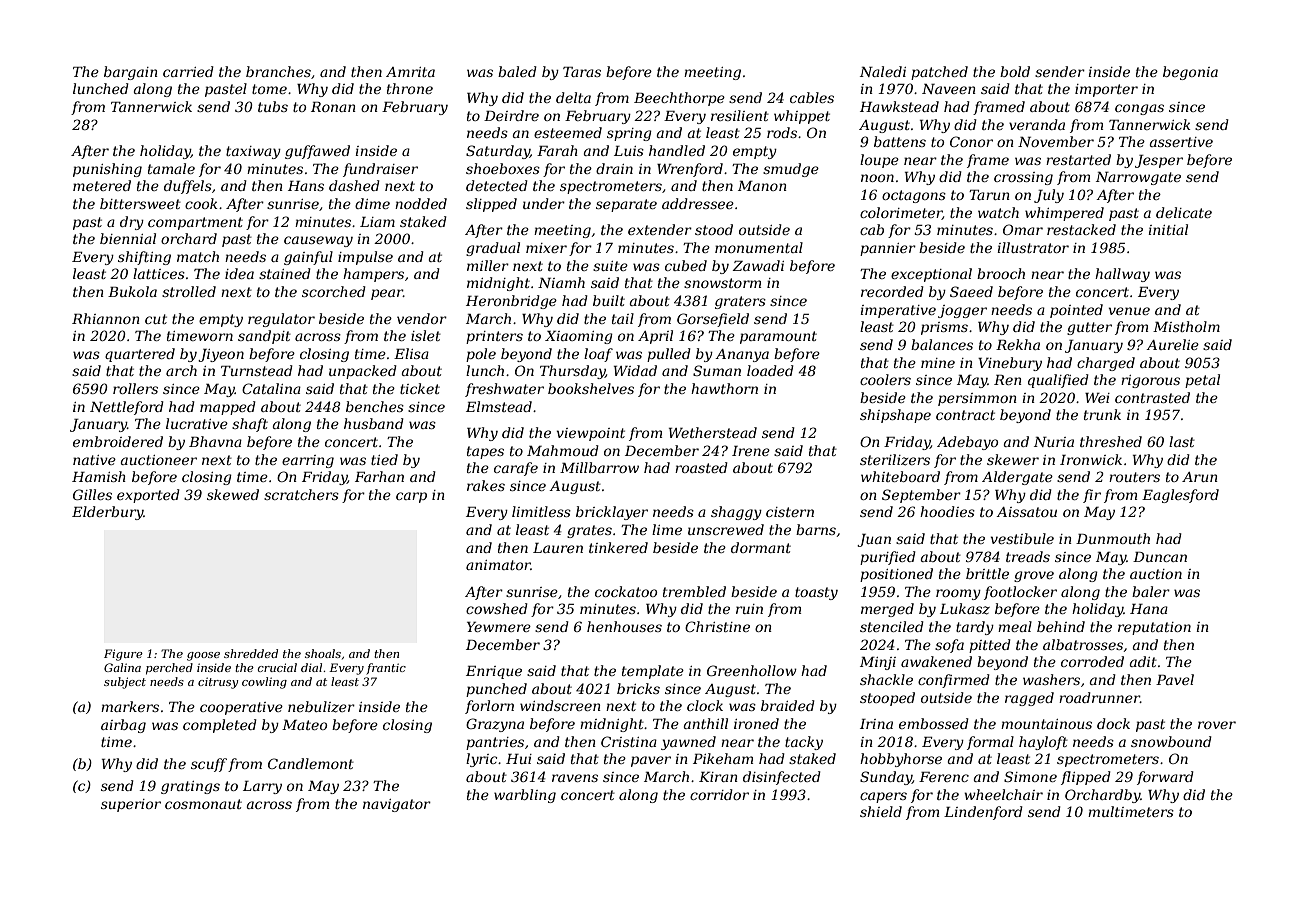 This document has height=924, width=1308. I want to click on forward, so click(1165, 778).
